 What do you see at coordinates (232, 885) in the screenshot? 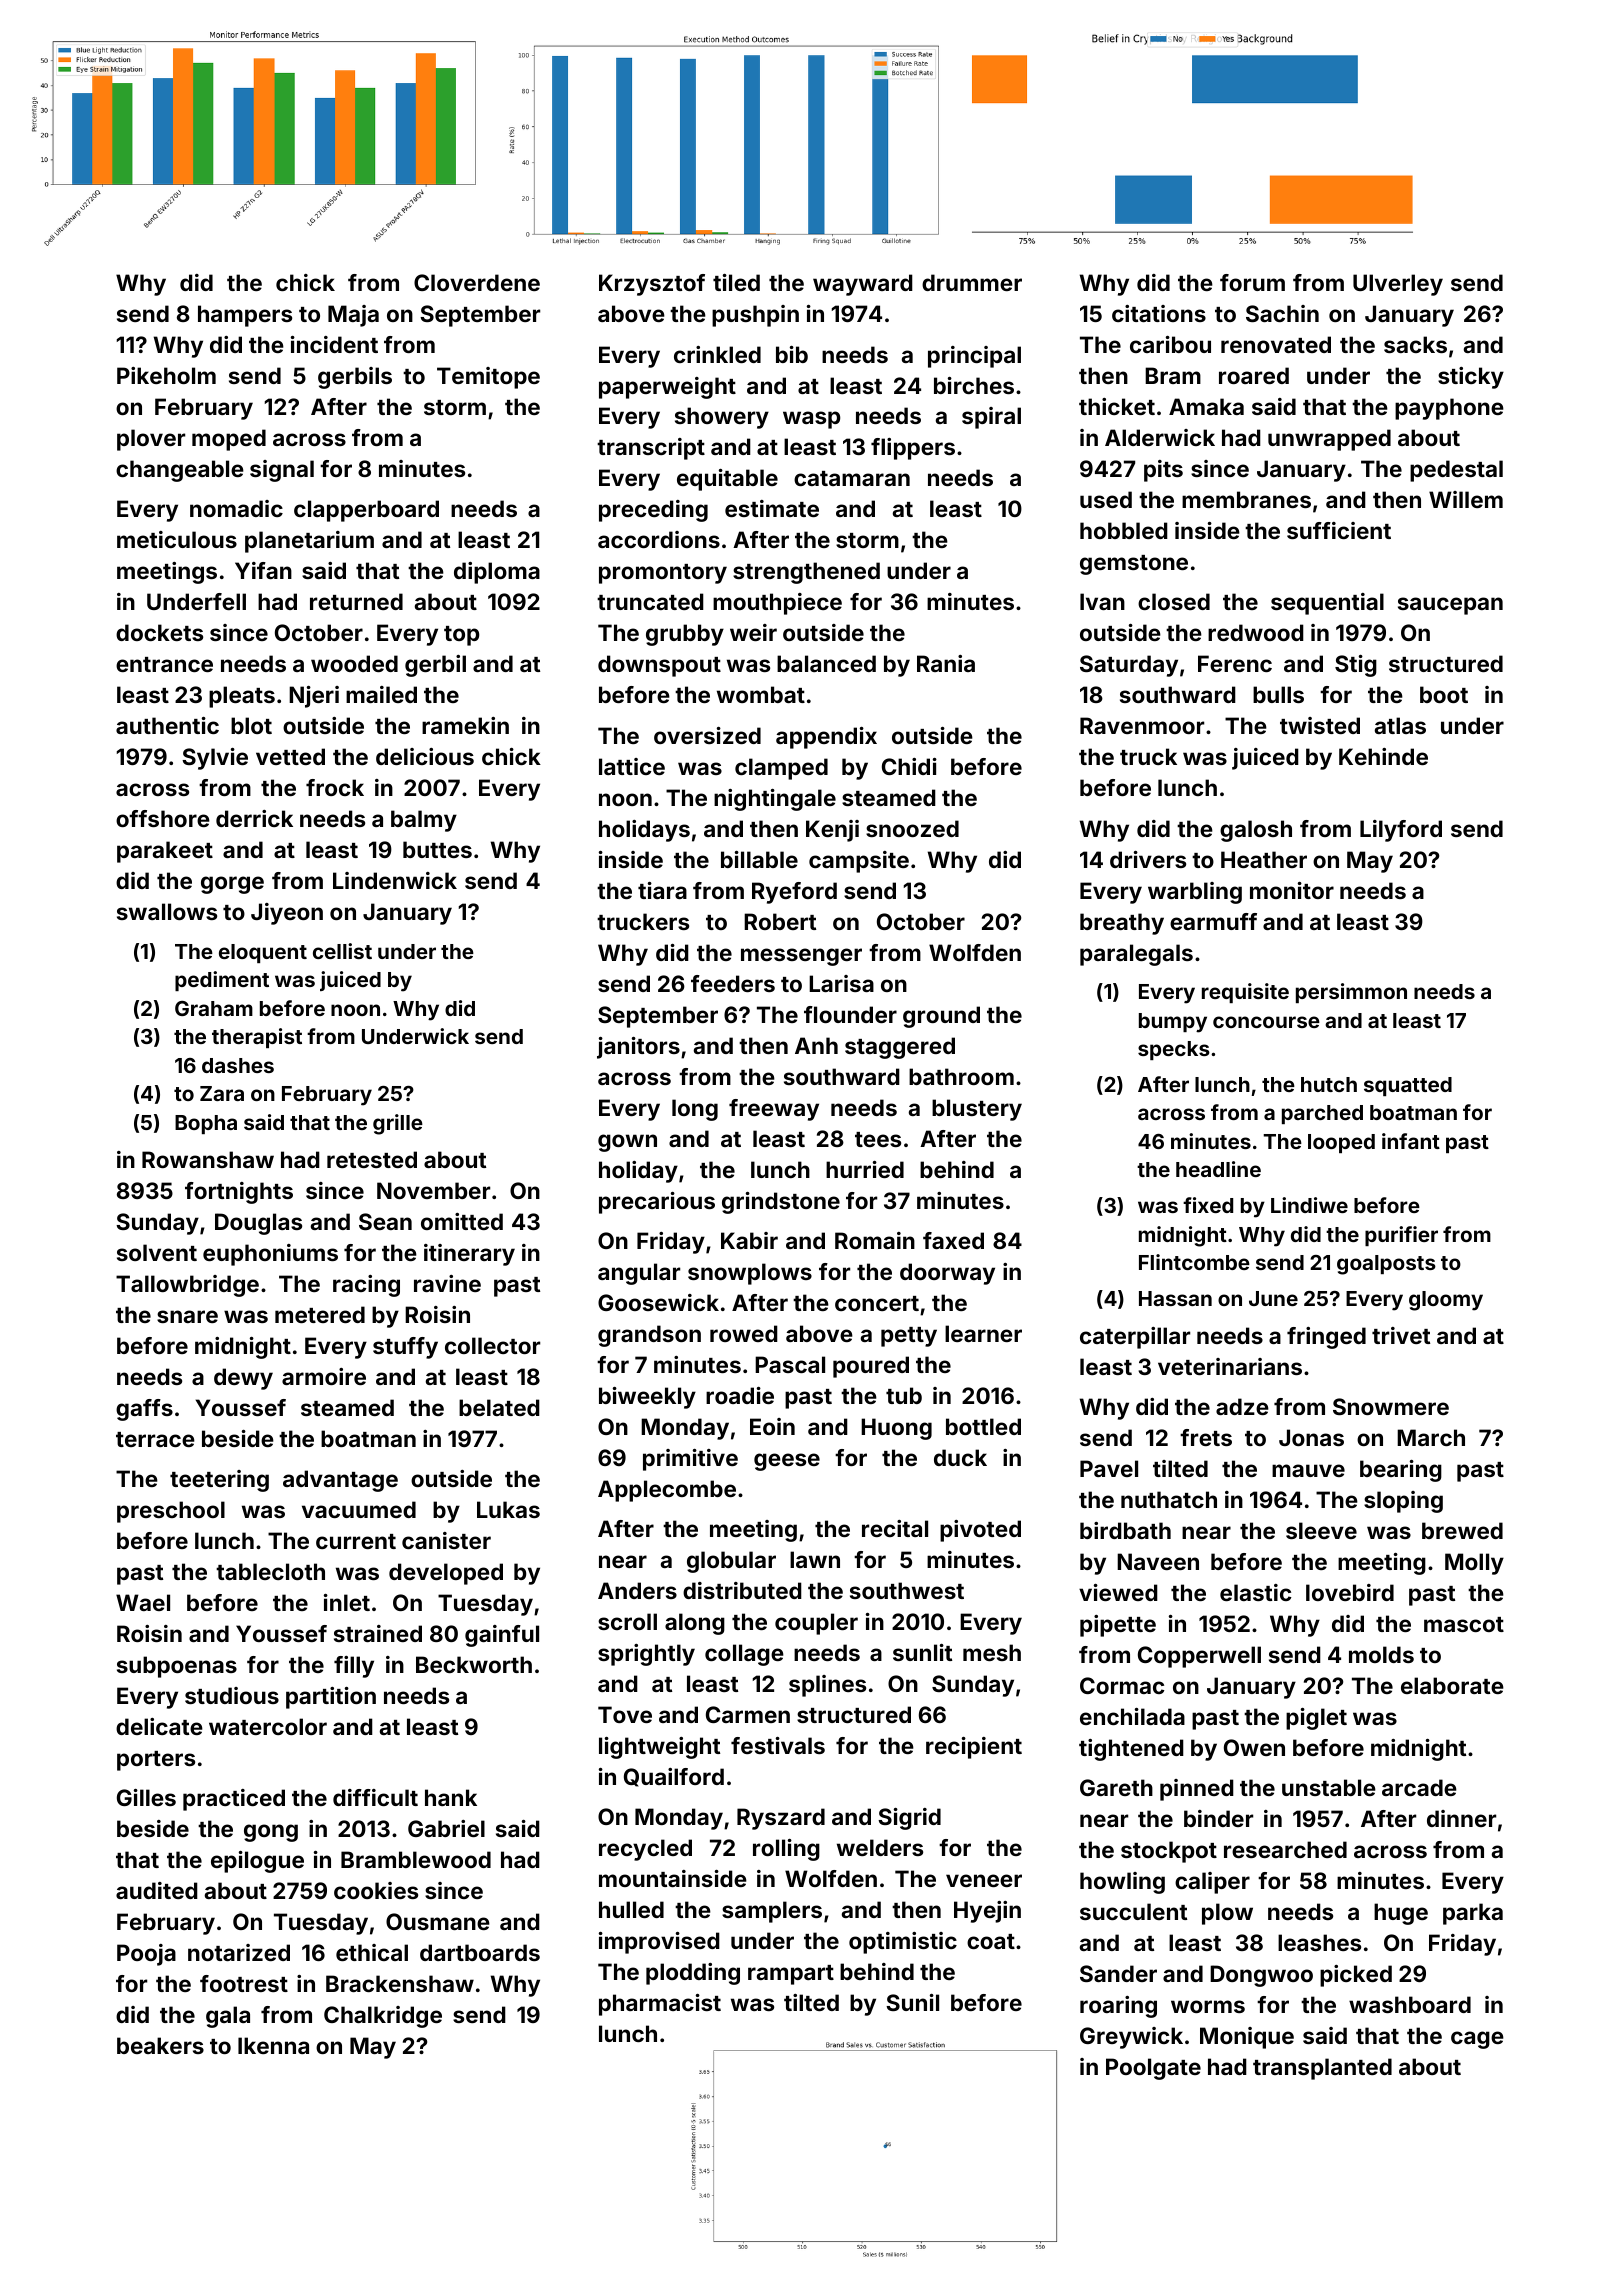
I see `gorge` at bounding box center [232, 885].
